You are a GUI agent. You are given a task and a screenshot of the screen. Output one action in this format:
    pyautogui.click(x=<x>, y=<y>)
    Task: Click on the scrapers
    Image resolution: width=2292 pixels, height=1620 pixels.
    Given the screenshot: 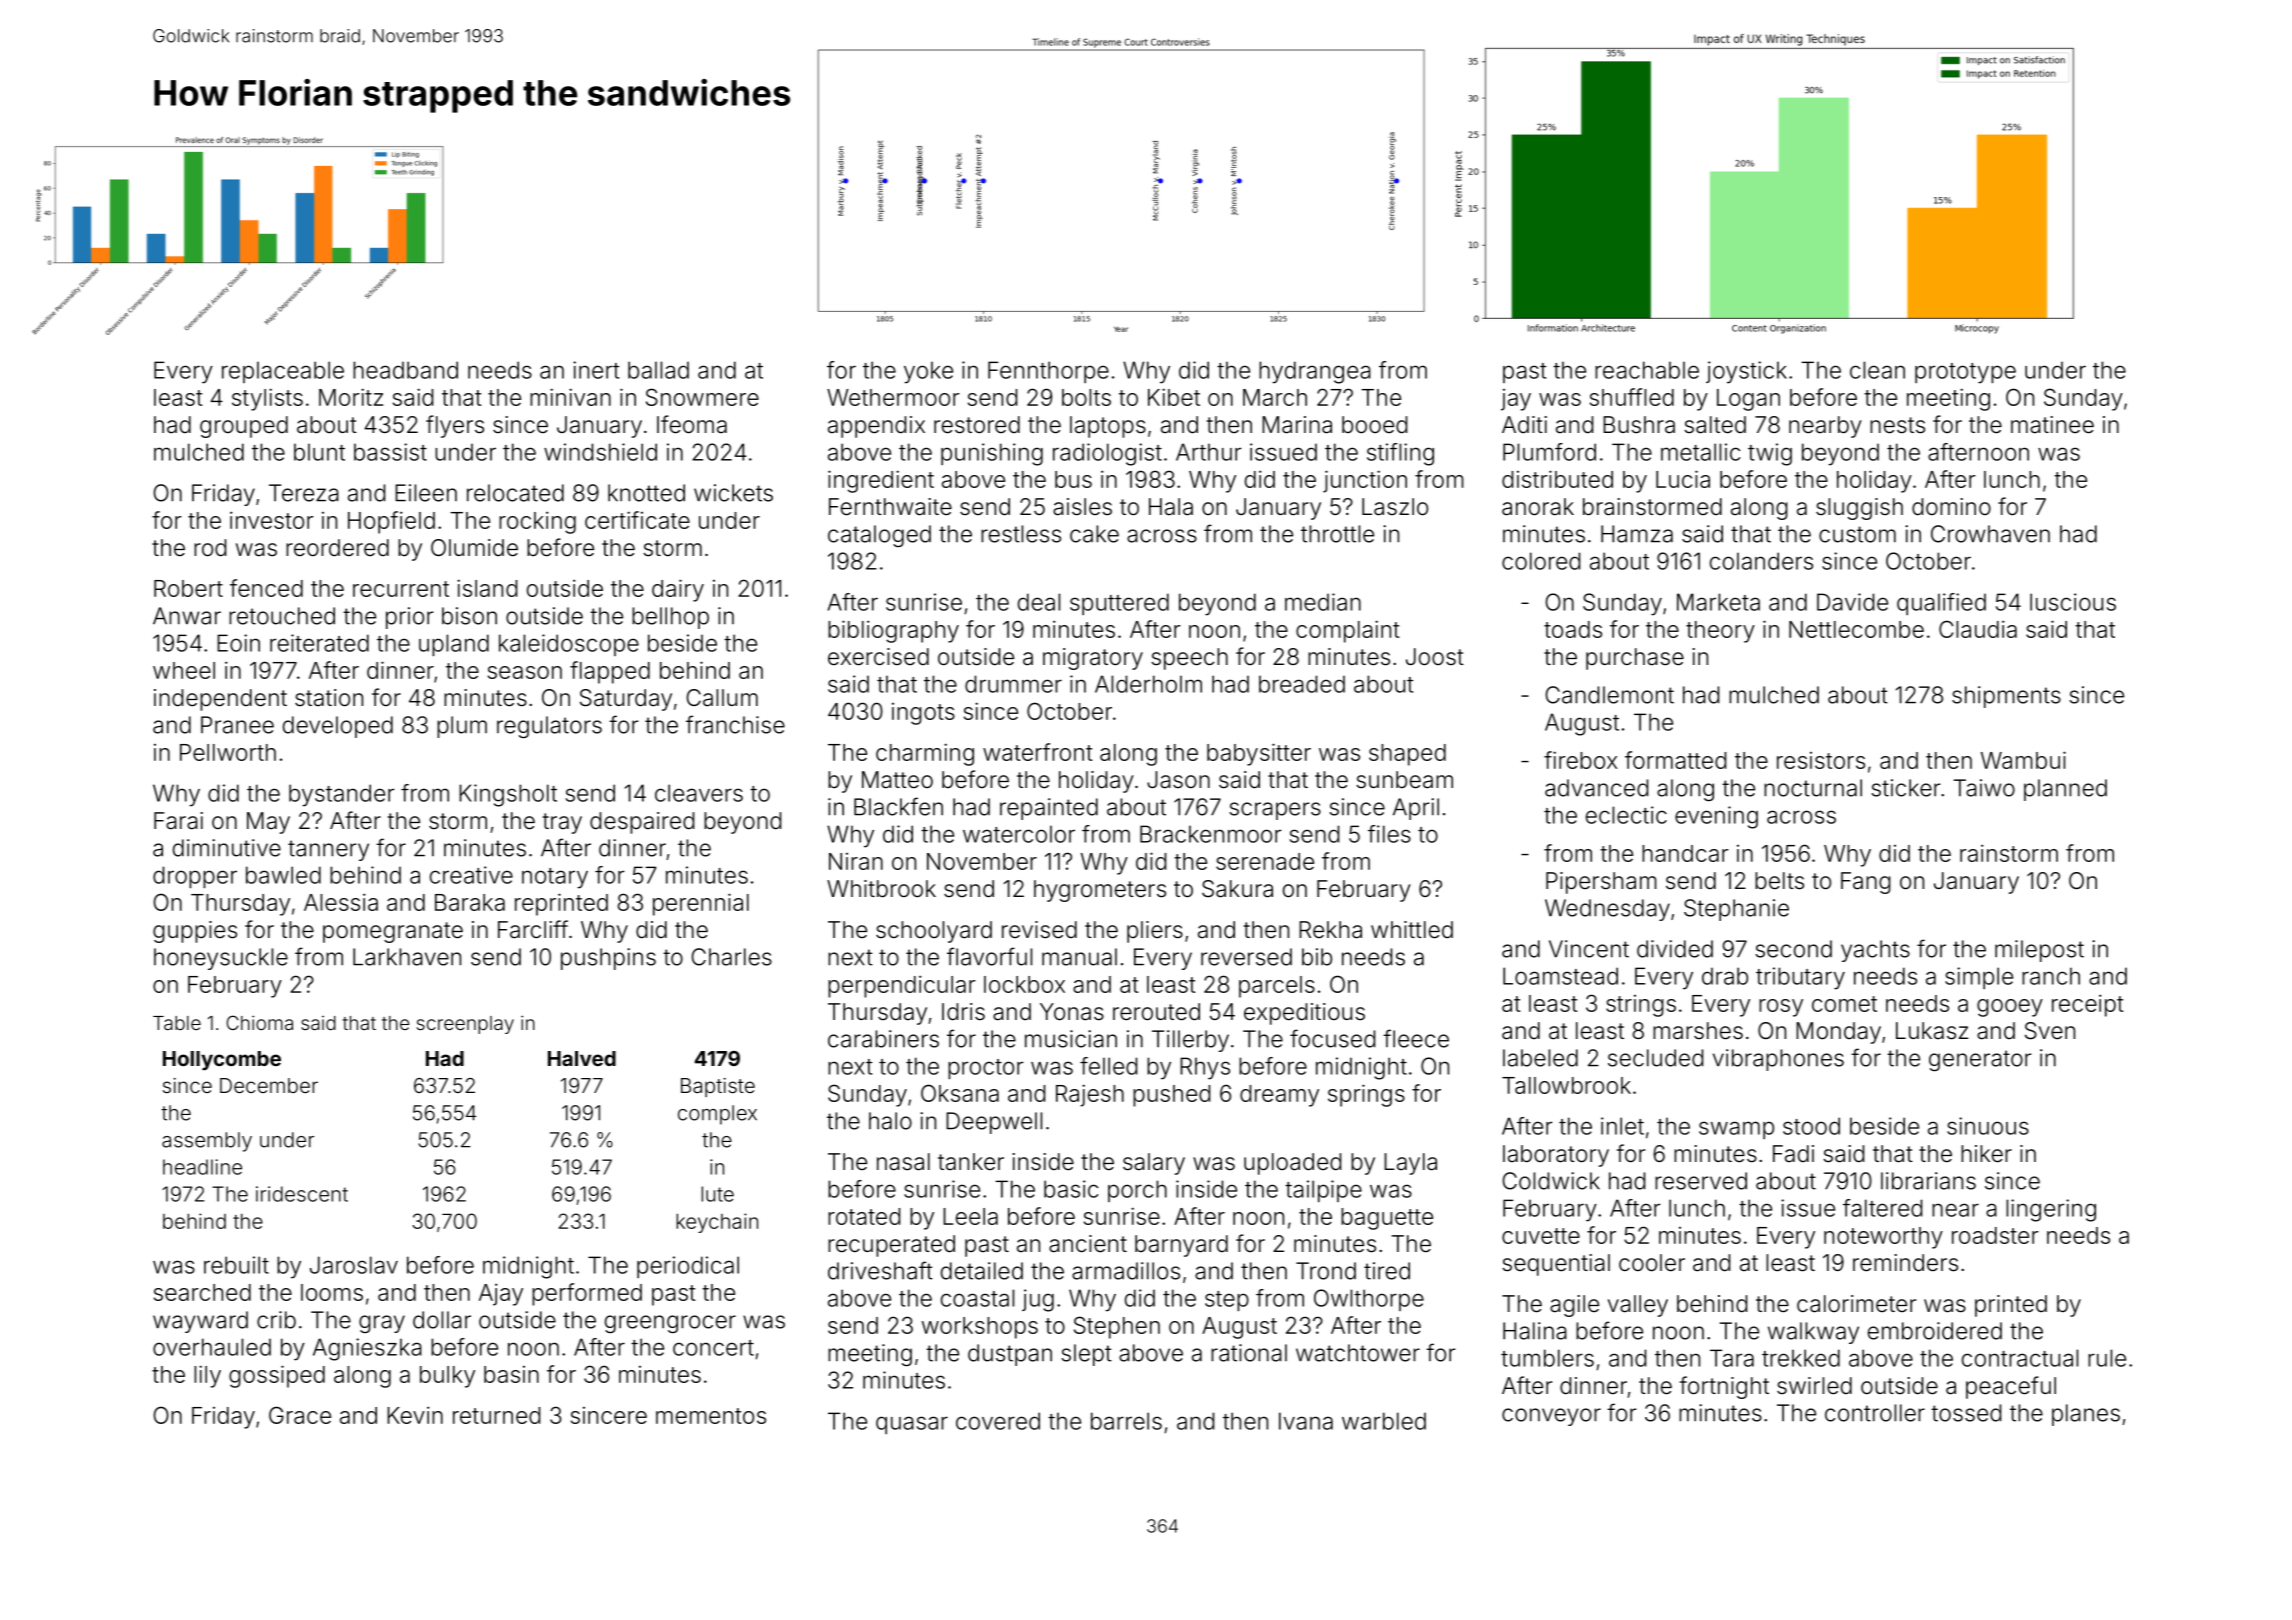 What is the action you would take?
    pyautogui.click(x=1275, y=811)
